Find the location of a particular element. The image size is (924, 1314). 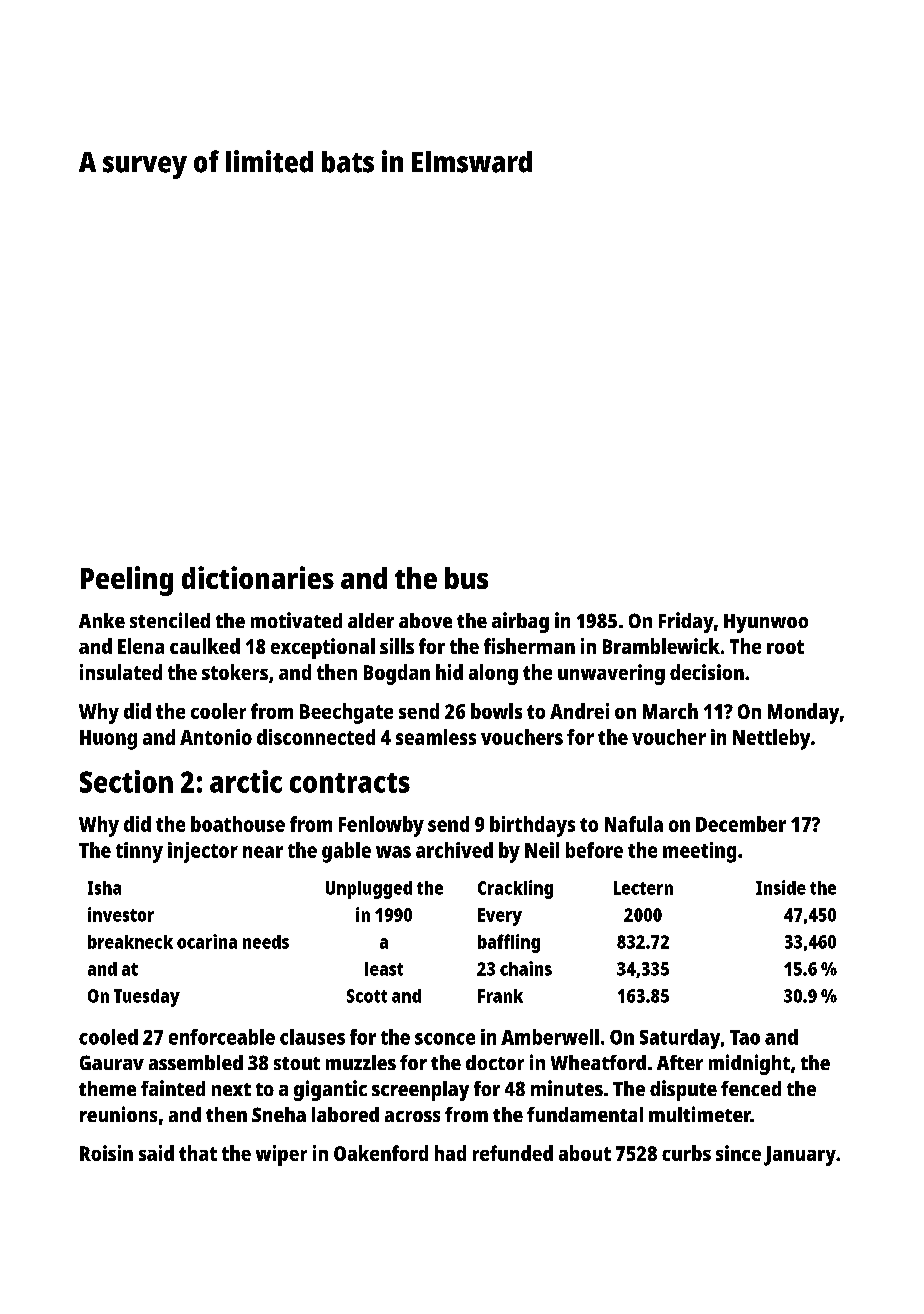

Scott is located at coordinates (367, 996).
